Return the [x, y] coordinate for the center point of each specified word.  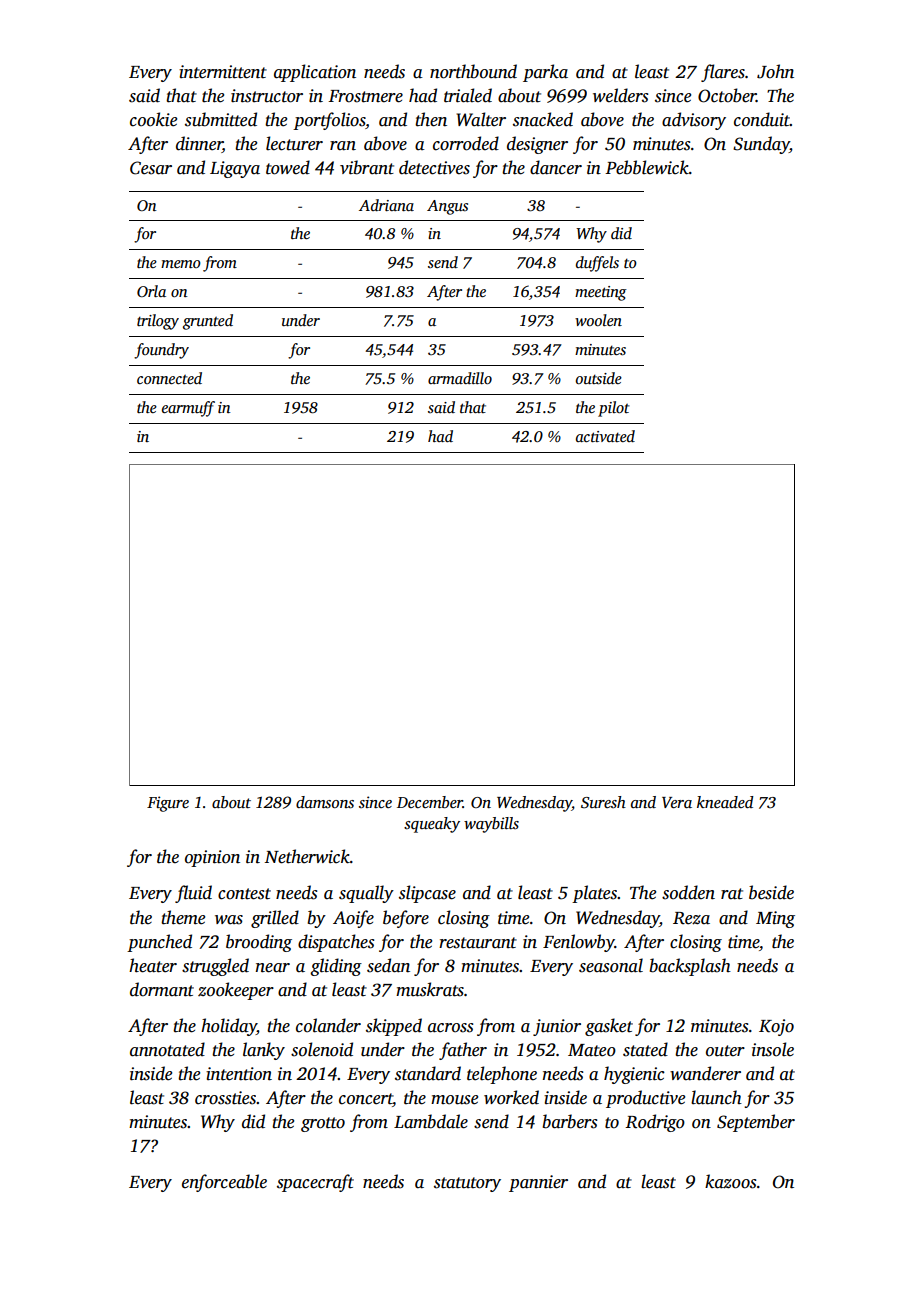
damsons [325, 802]
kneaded [725, 802]
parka [545, 73]
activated [605, 436]
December [430, 802]
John [775, 71]
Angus [447, 207]
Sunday [761, 145]
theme [183, 917]
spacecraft [315, 1183]
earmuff [188, 409]
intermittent [223, 72]
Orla [151, 291]
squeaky [432, 825]
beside [771, 892]
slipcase [427, 894]
